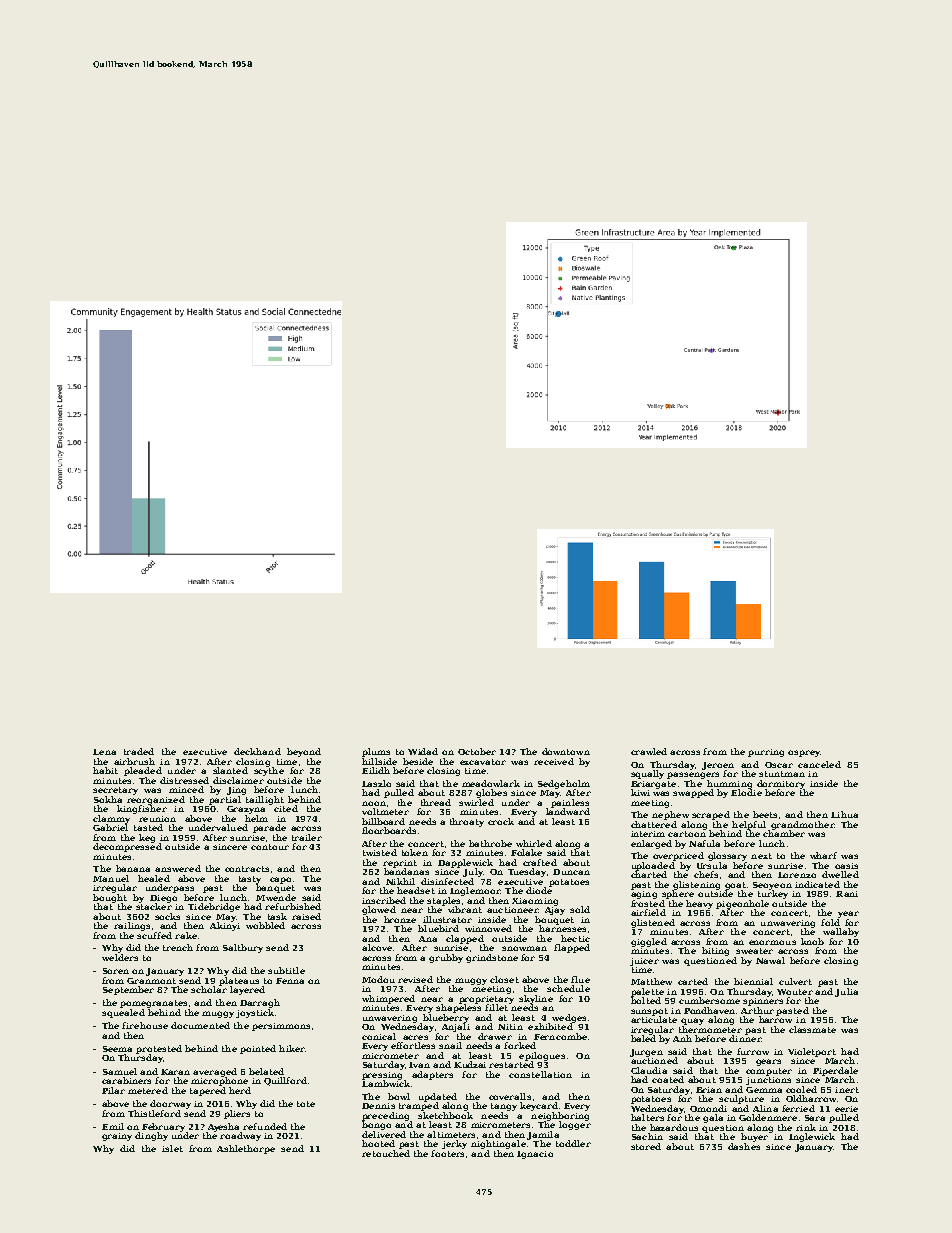 This screenshot has width=952, height=1233. What do you see at coordinates (488, 928) in the screenshot?
I see `winnowed` at bounding box center [488, 928].
